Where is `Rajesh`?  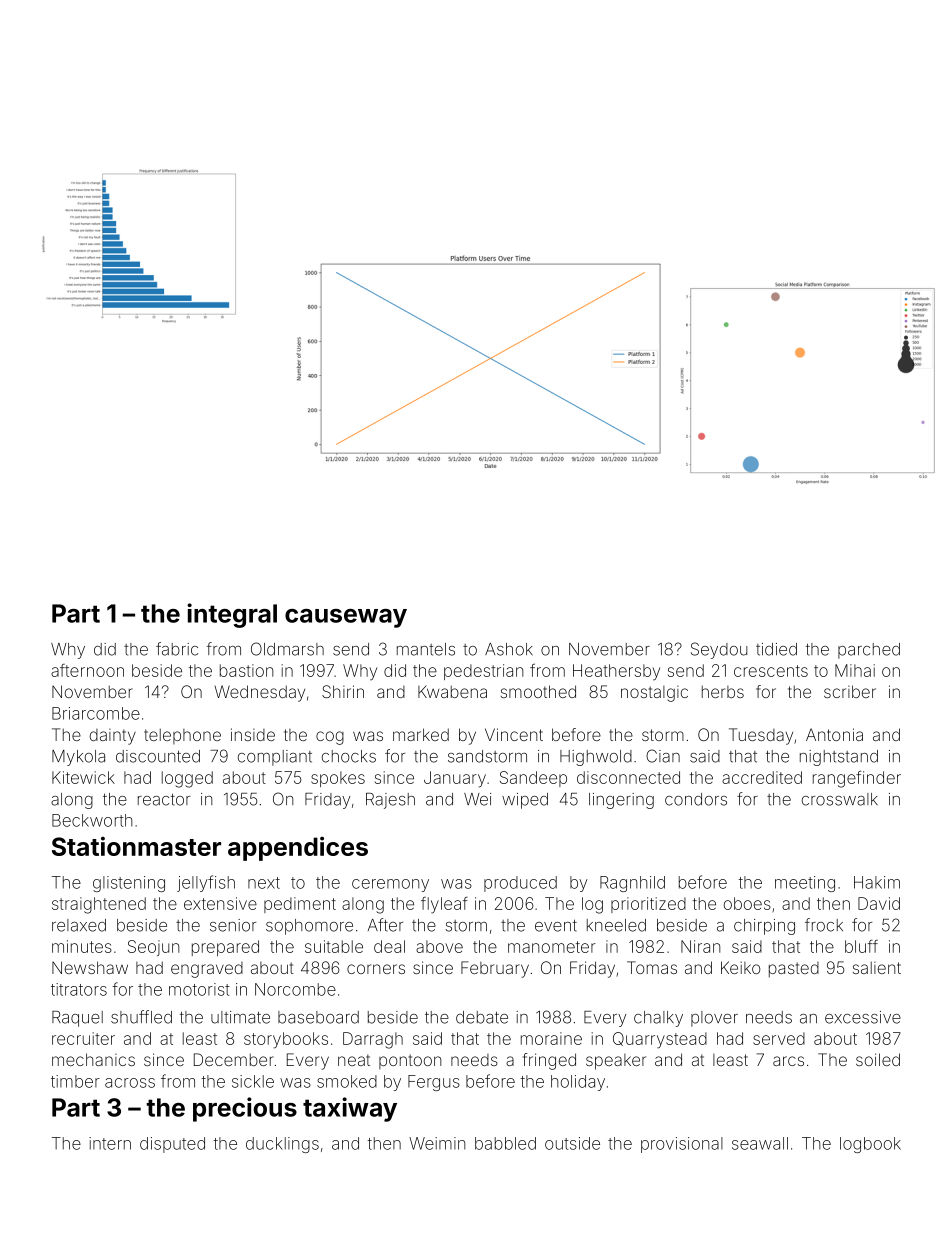 Rajesh is located at coordinates (390, 801).
